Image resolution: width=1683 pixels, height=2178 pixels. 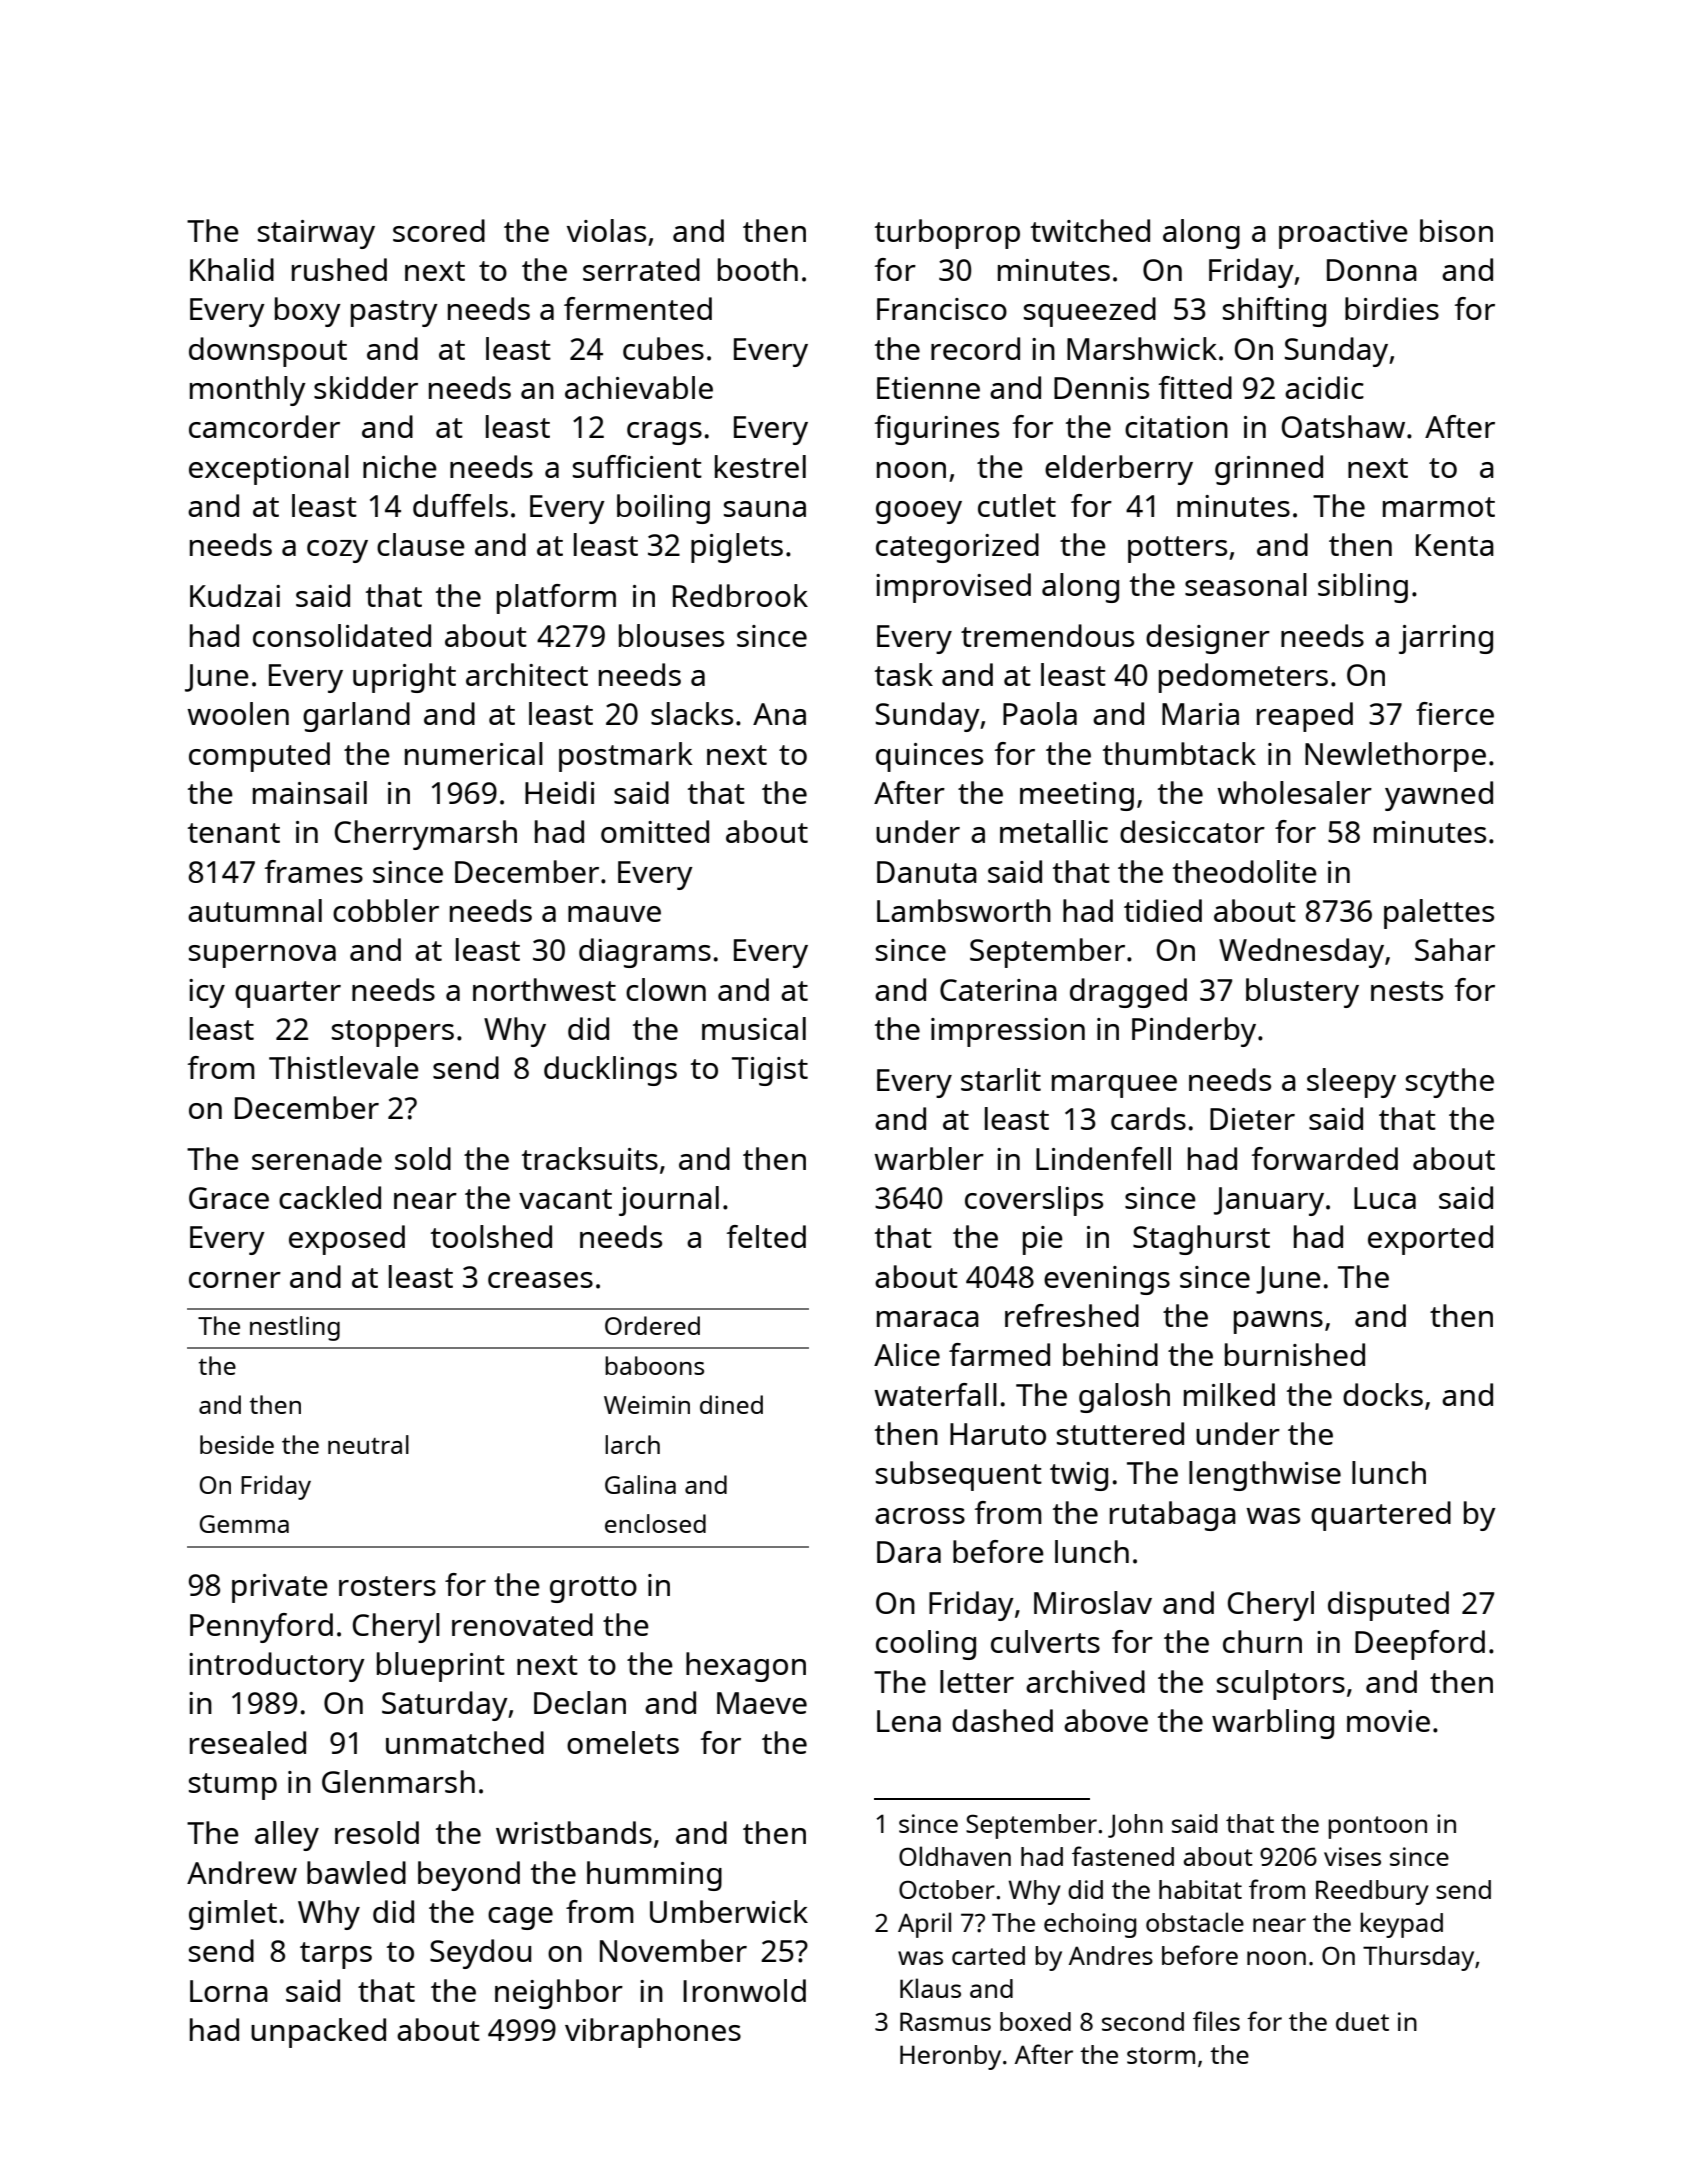 I want to click on rosters, so click(x=387, y=1586).
